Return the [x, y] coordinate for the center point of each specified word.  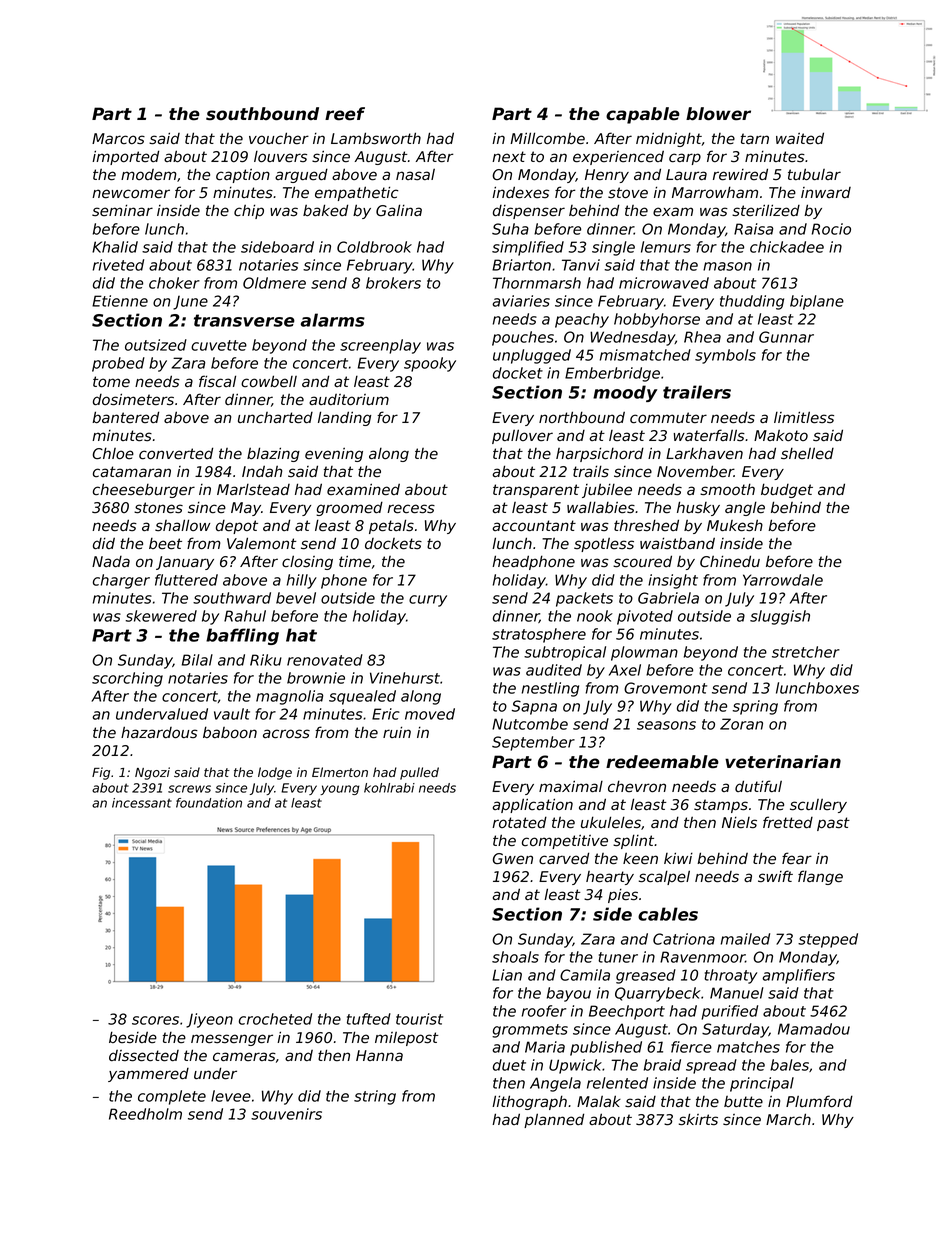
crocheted [275, 1019]
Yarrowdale [783, 580]
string [375, 1097]
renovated [325, 660]
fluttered [186, 580]
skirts [698, 1119]
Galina [399, 210]
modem [149, 174]
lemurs [666, 247]
